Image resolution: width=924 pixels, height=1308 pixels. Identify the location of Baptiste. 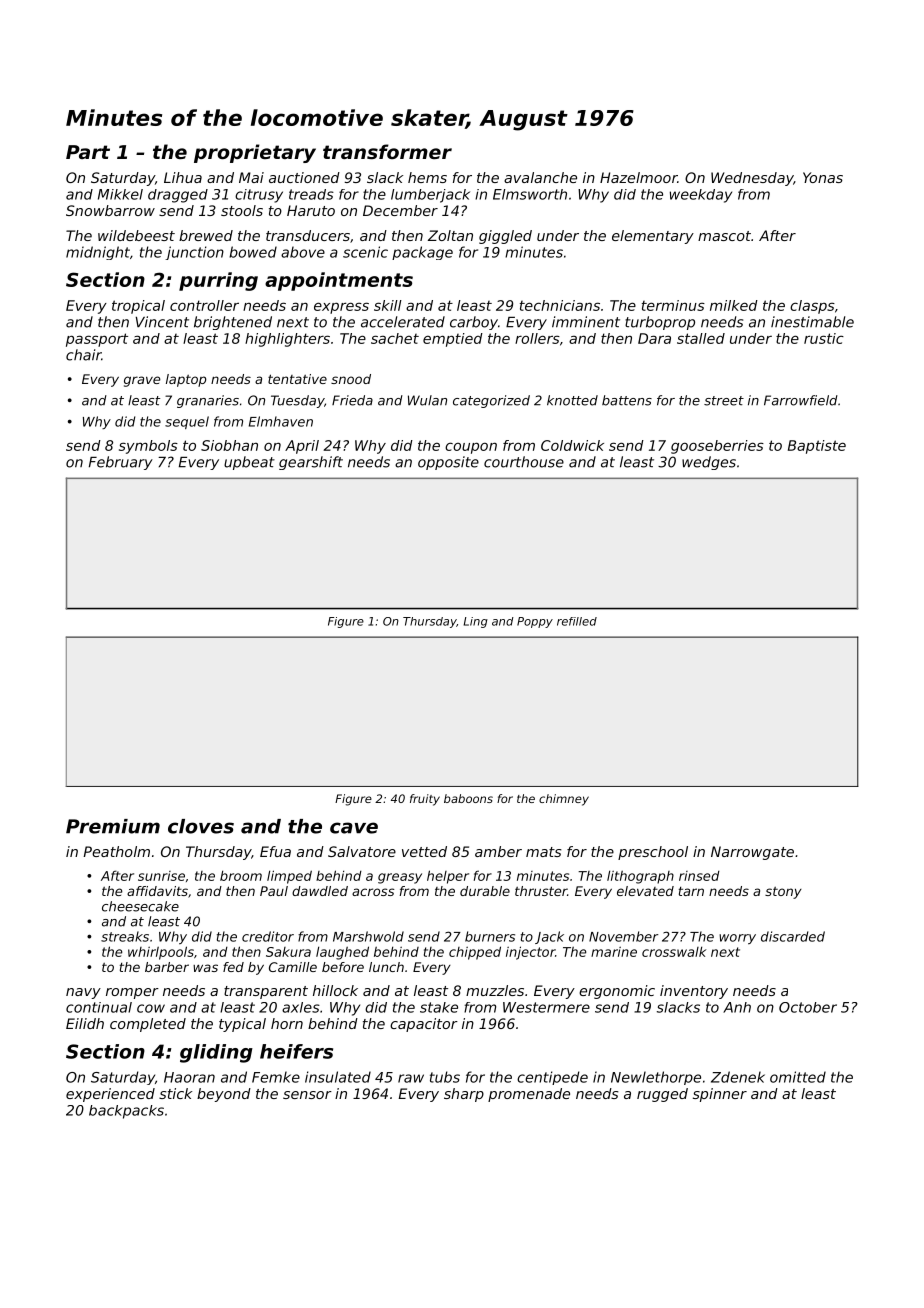
(817, 447).
